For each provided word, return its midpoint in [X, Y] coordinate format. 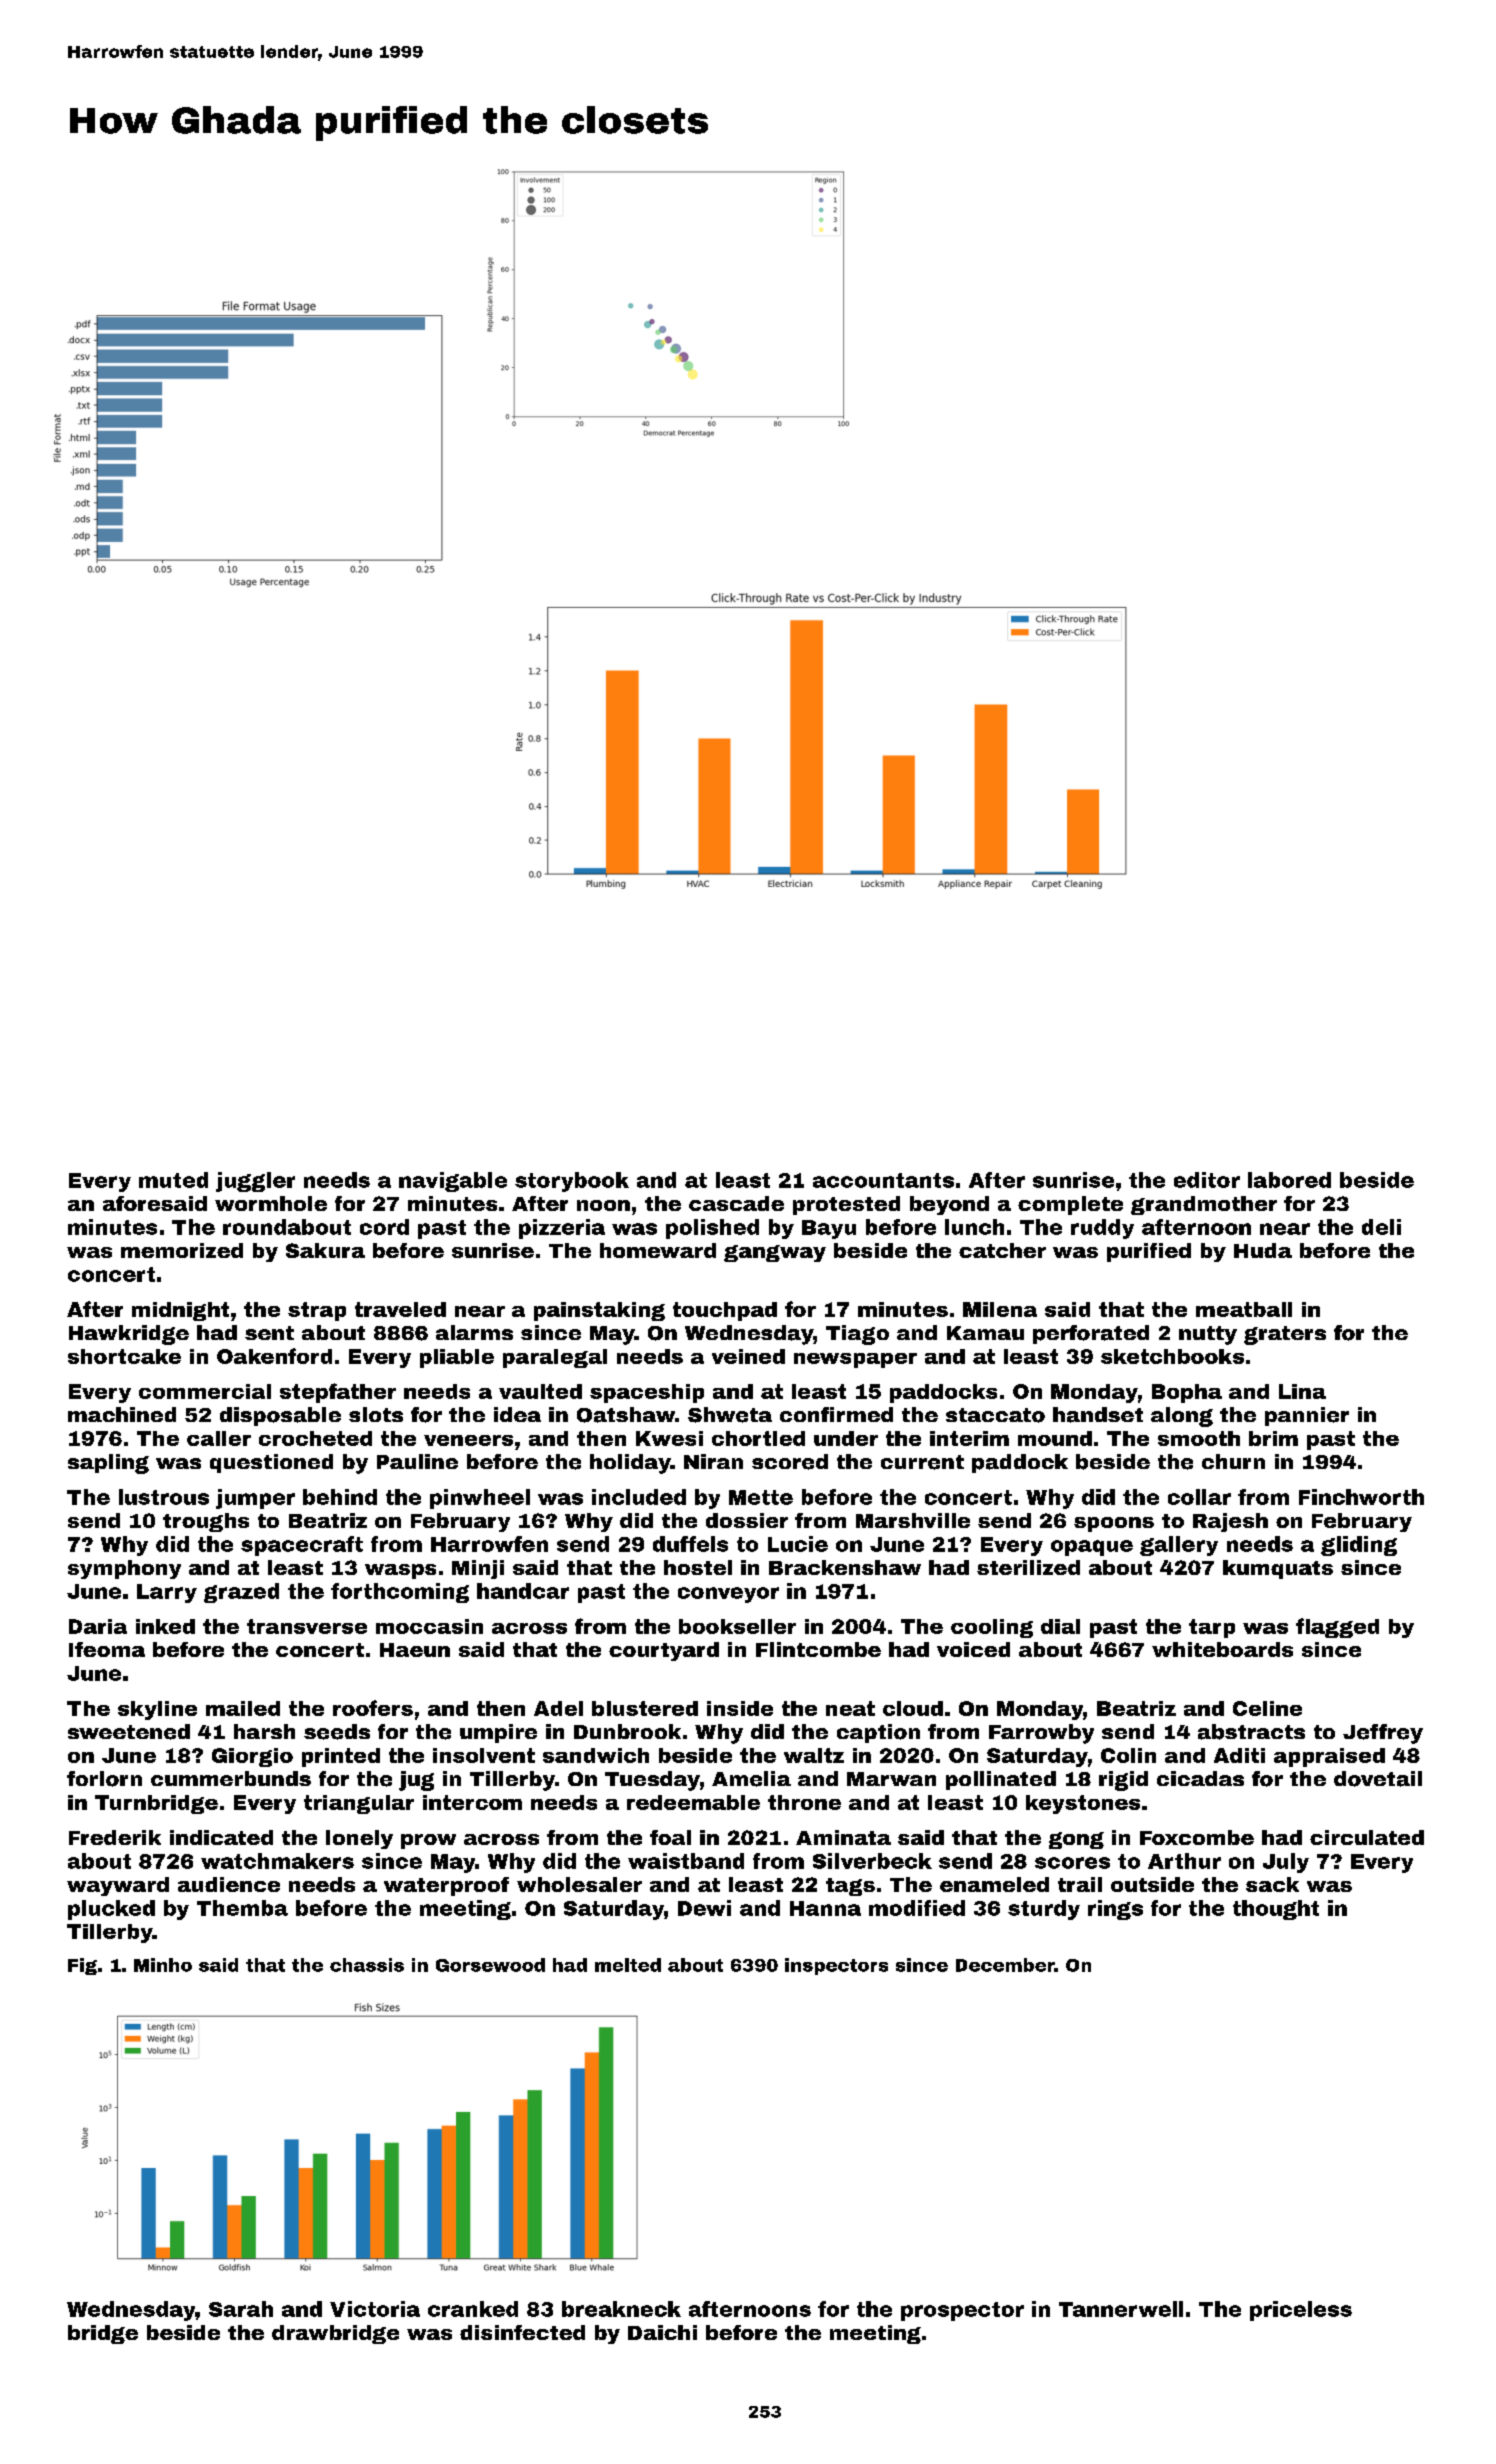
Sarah [241, 2309]
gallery [1179, 1546]
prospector [962, 2311]
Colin [1128, 1755]
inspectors [836, 1966]
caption [878, 1733]
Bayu [829, 1229]
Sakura [325, 1250]
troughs [206, 1522]
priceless [1301, 2311]
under [846, 1438]
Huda [1263, 1250]
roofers [373, 1708]
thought [1276, 1910]
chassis [367, 1965]
